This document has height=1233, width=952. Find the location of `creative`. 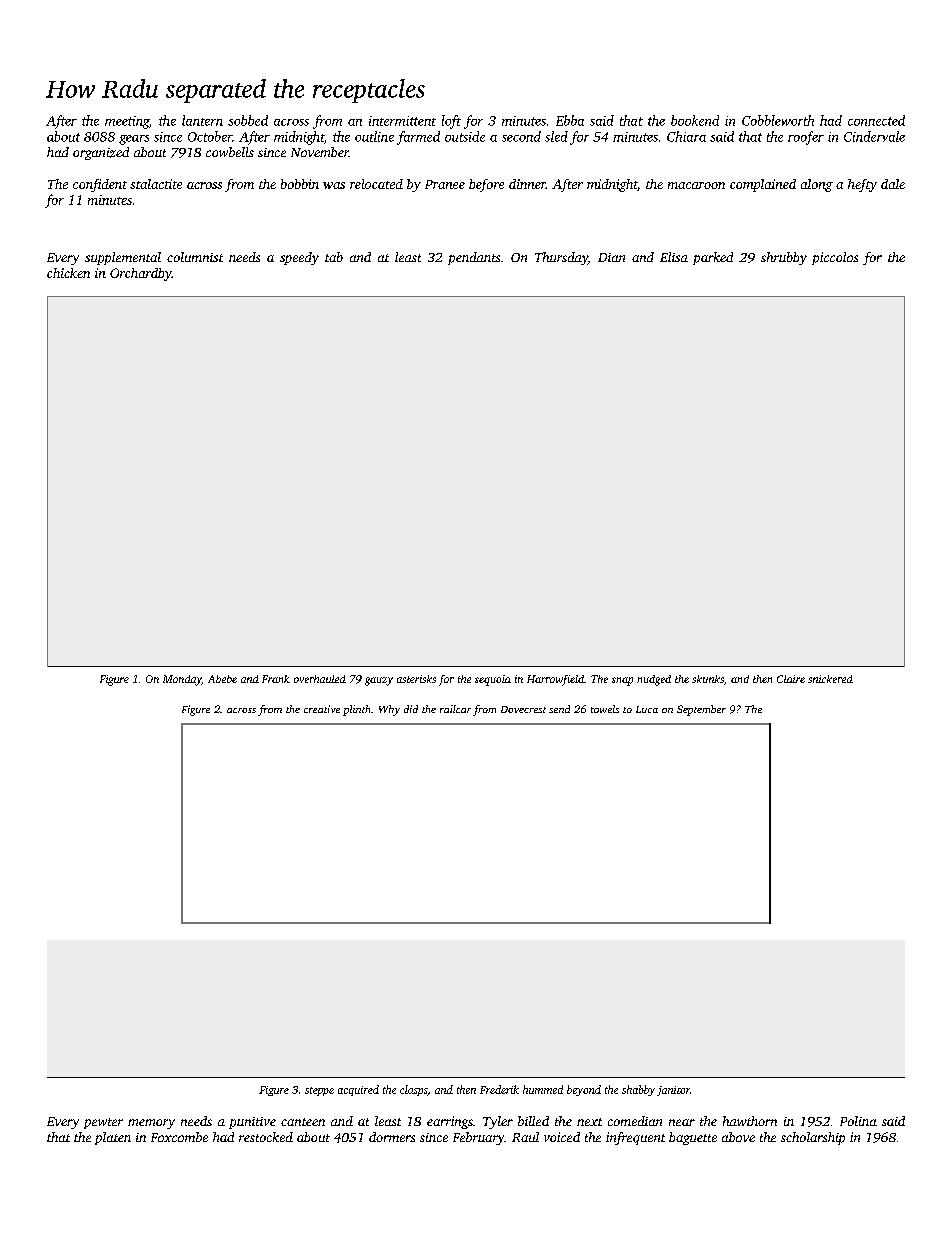

creative is located at coordinates (322, 709).
